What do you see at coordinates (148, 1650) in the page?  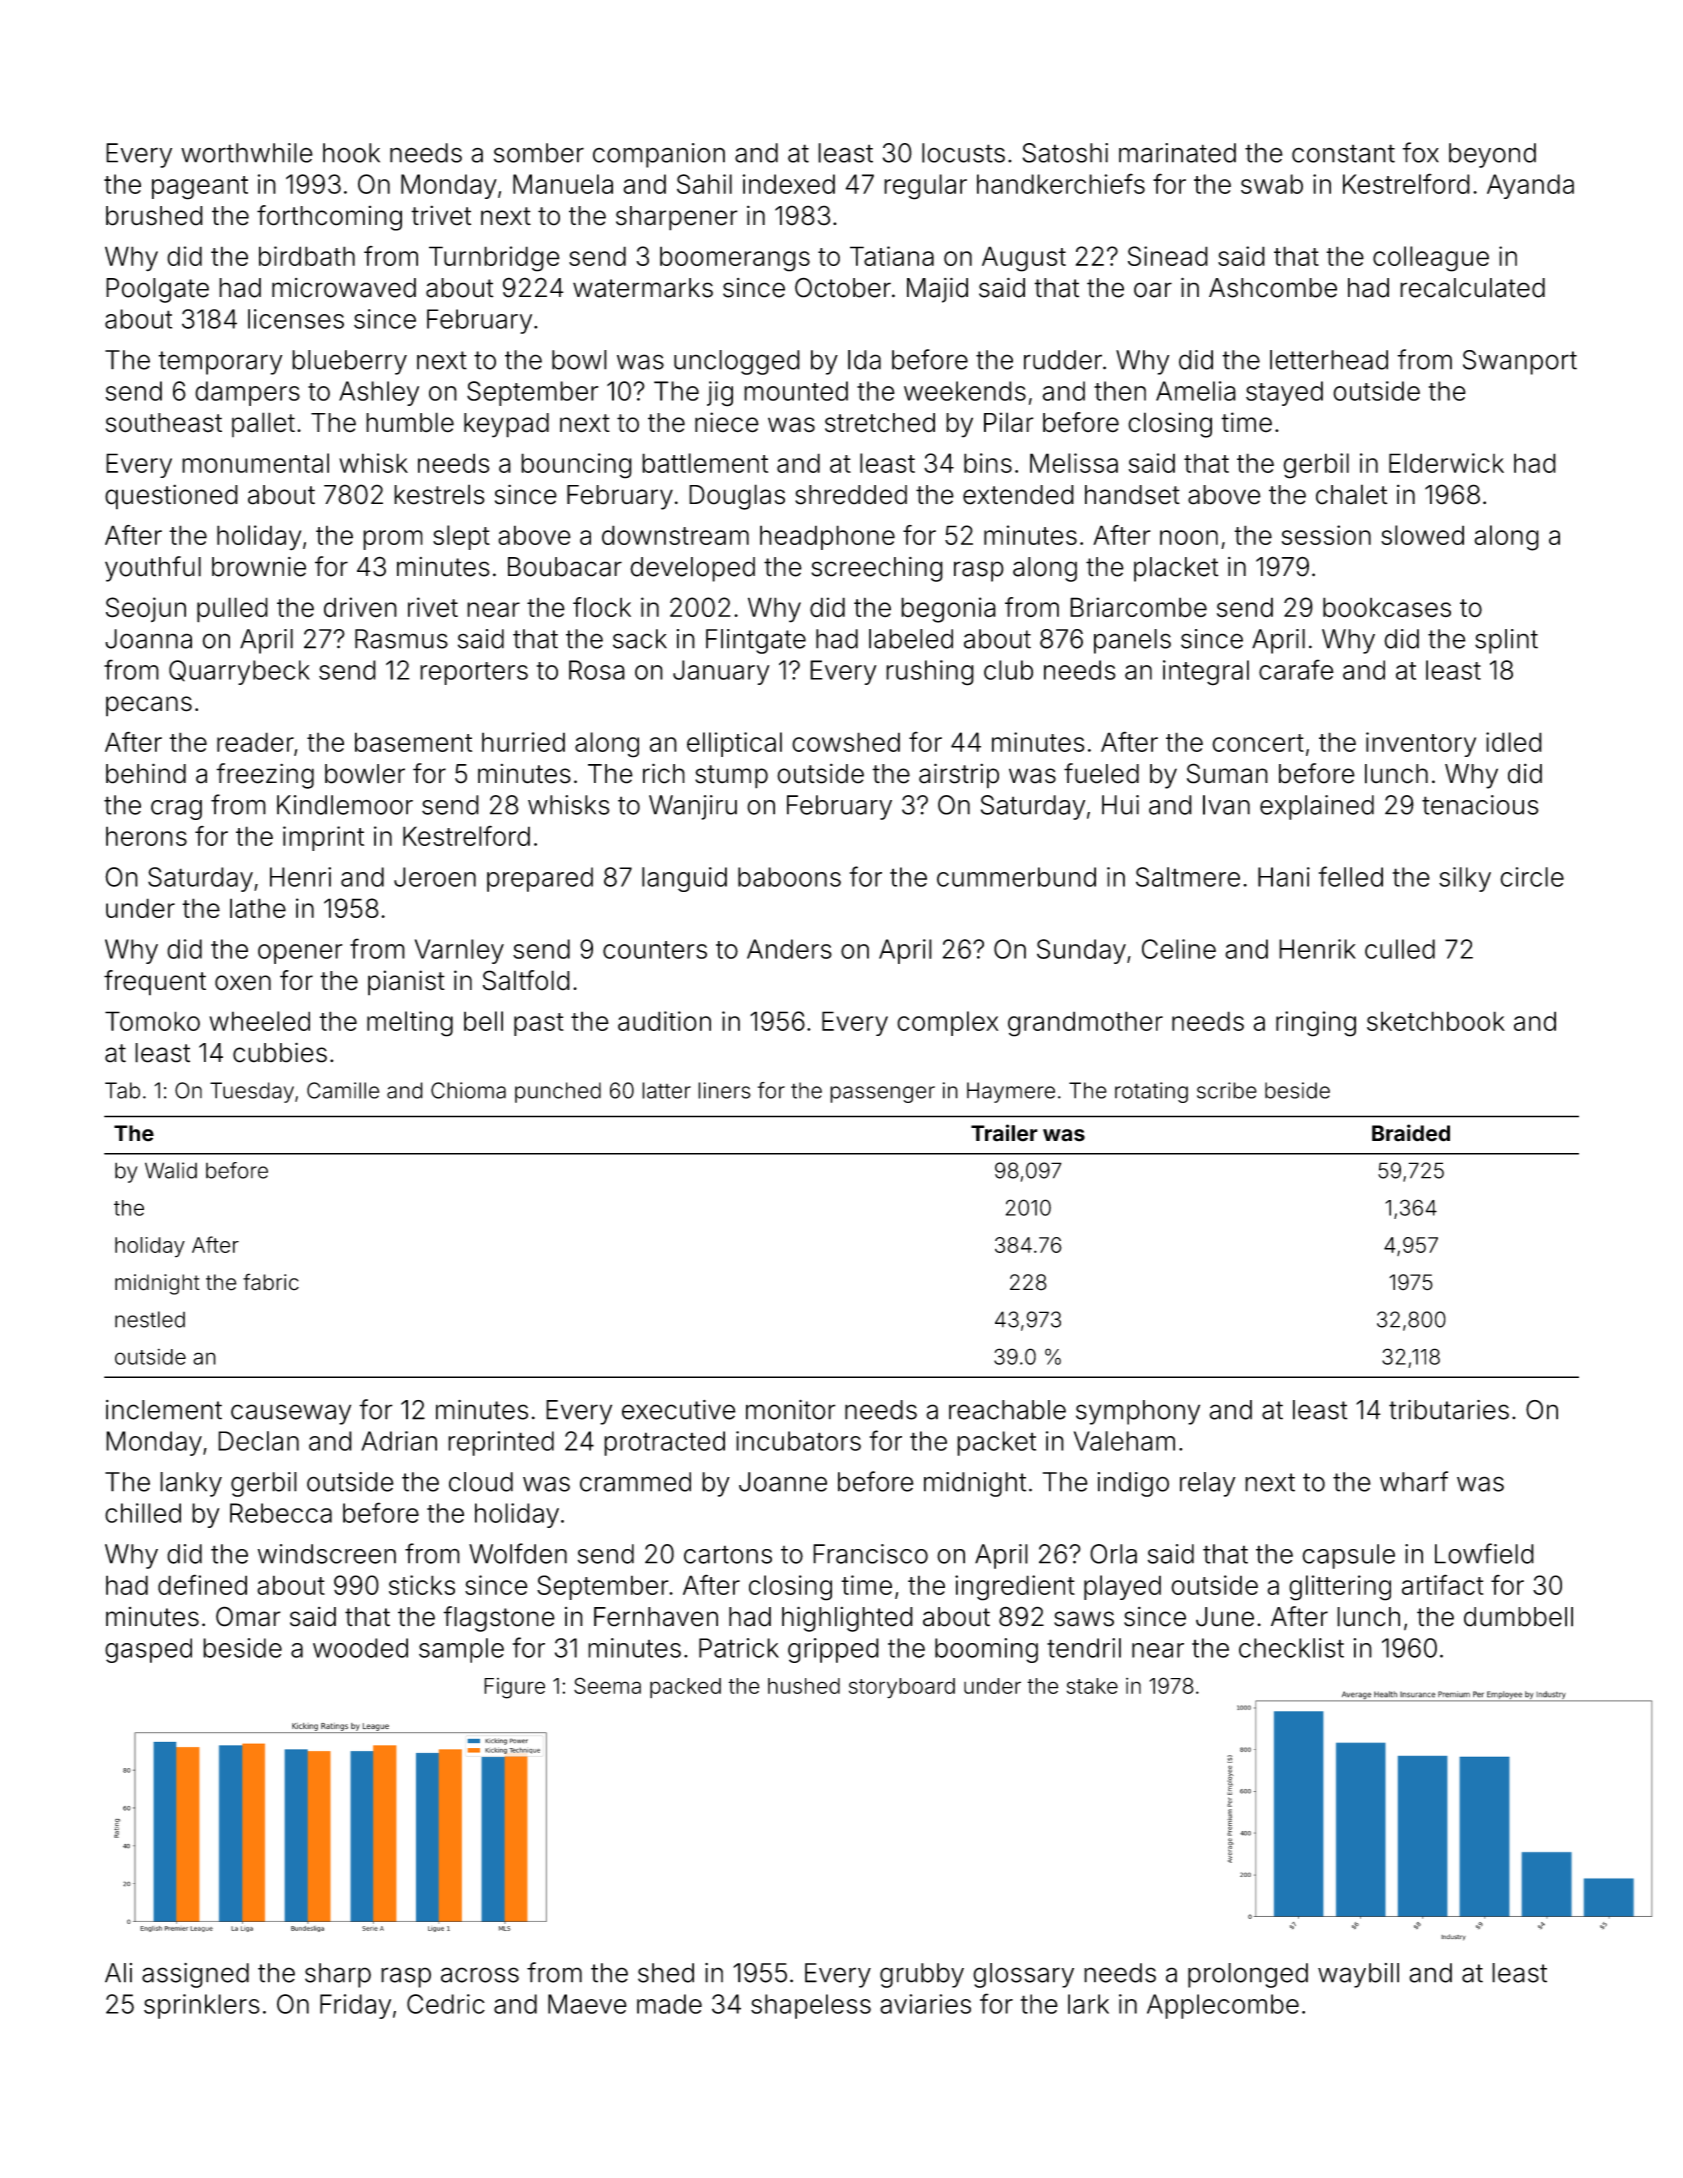 I see `gasped` at bounding box center [148, 1650].
